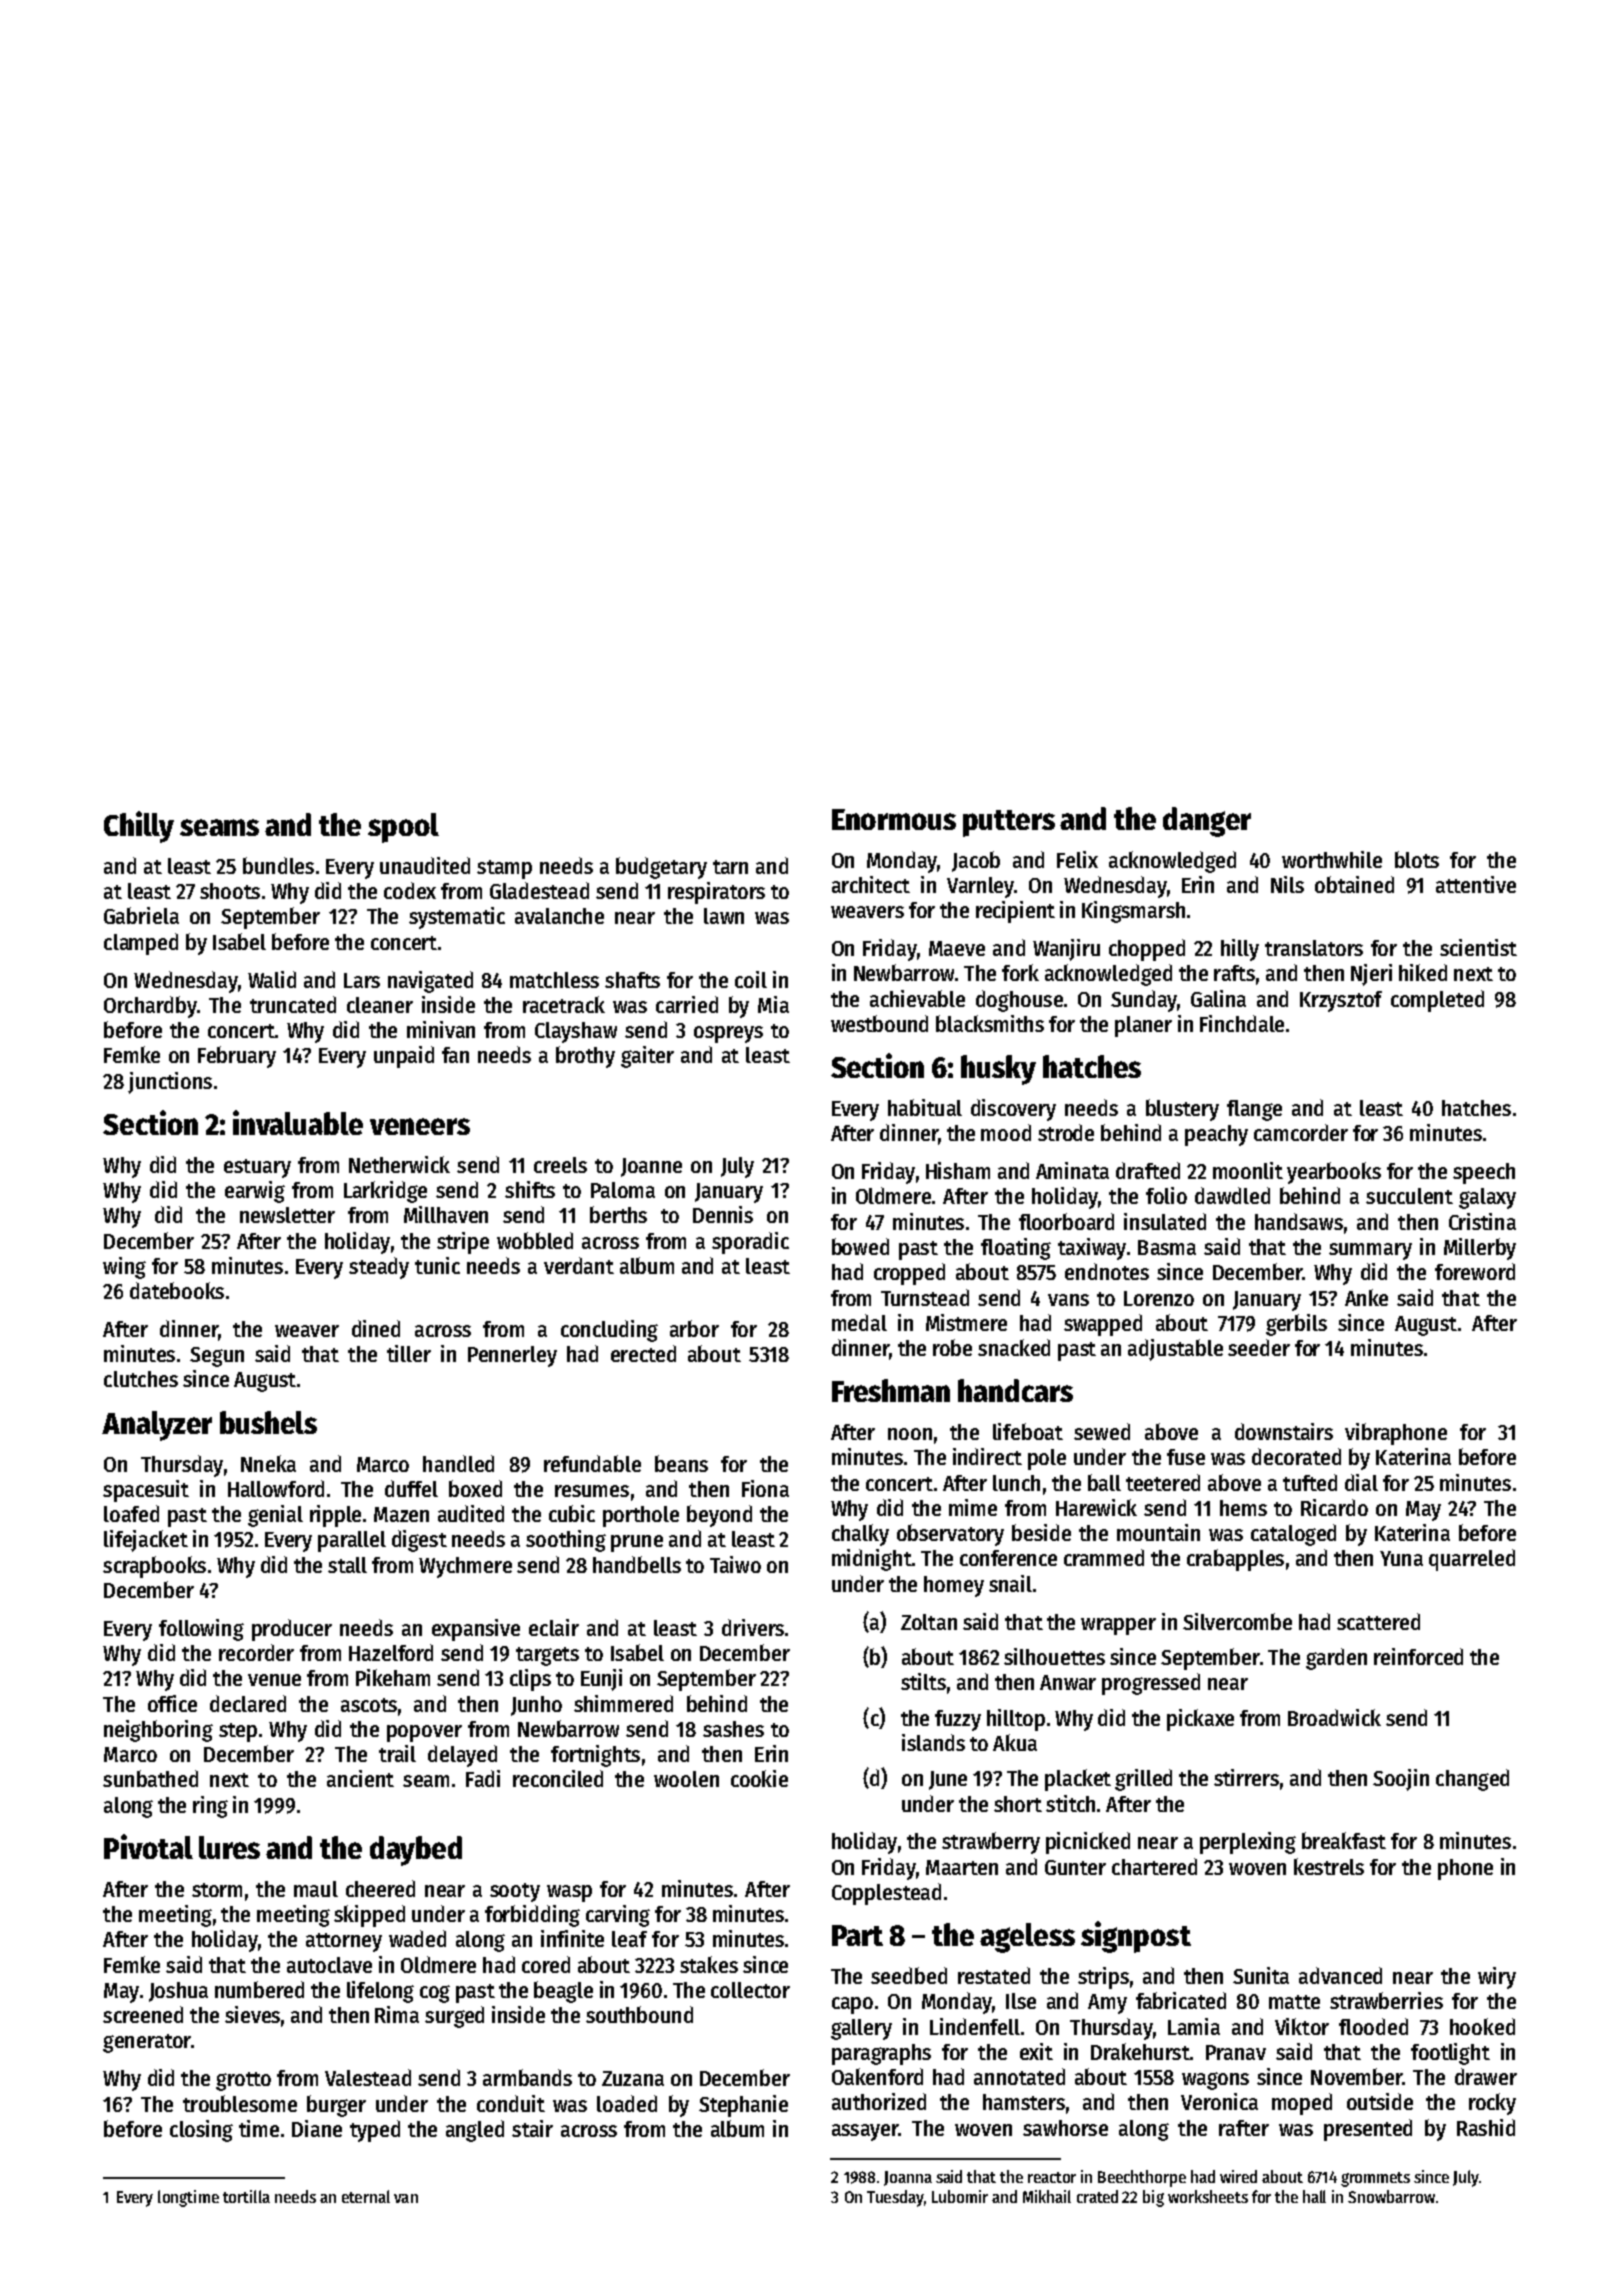  I want to click on Enormous, so click(894, 819).
